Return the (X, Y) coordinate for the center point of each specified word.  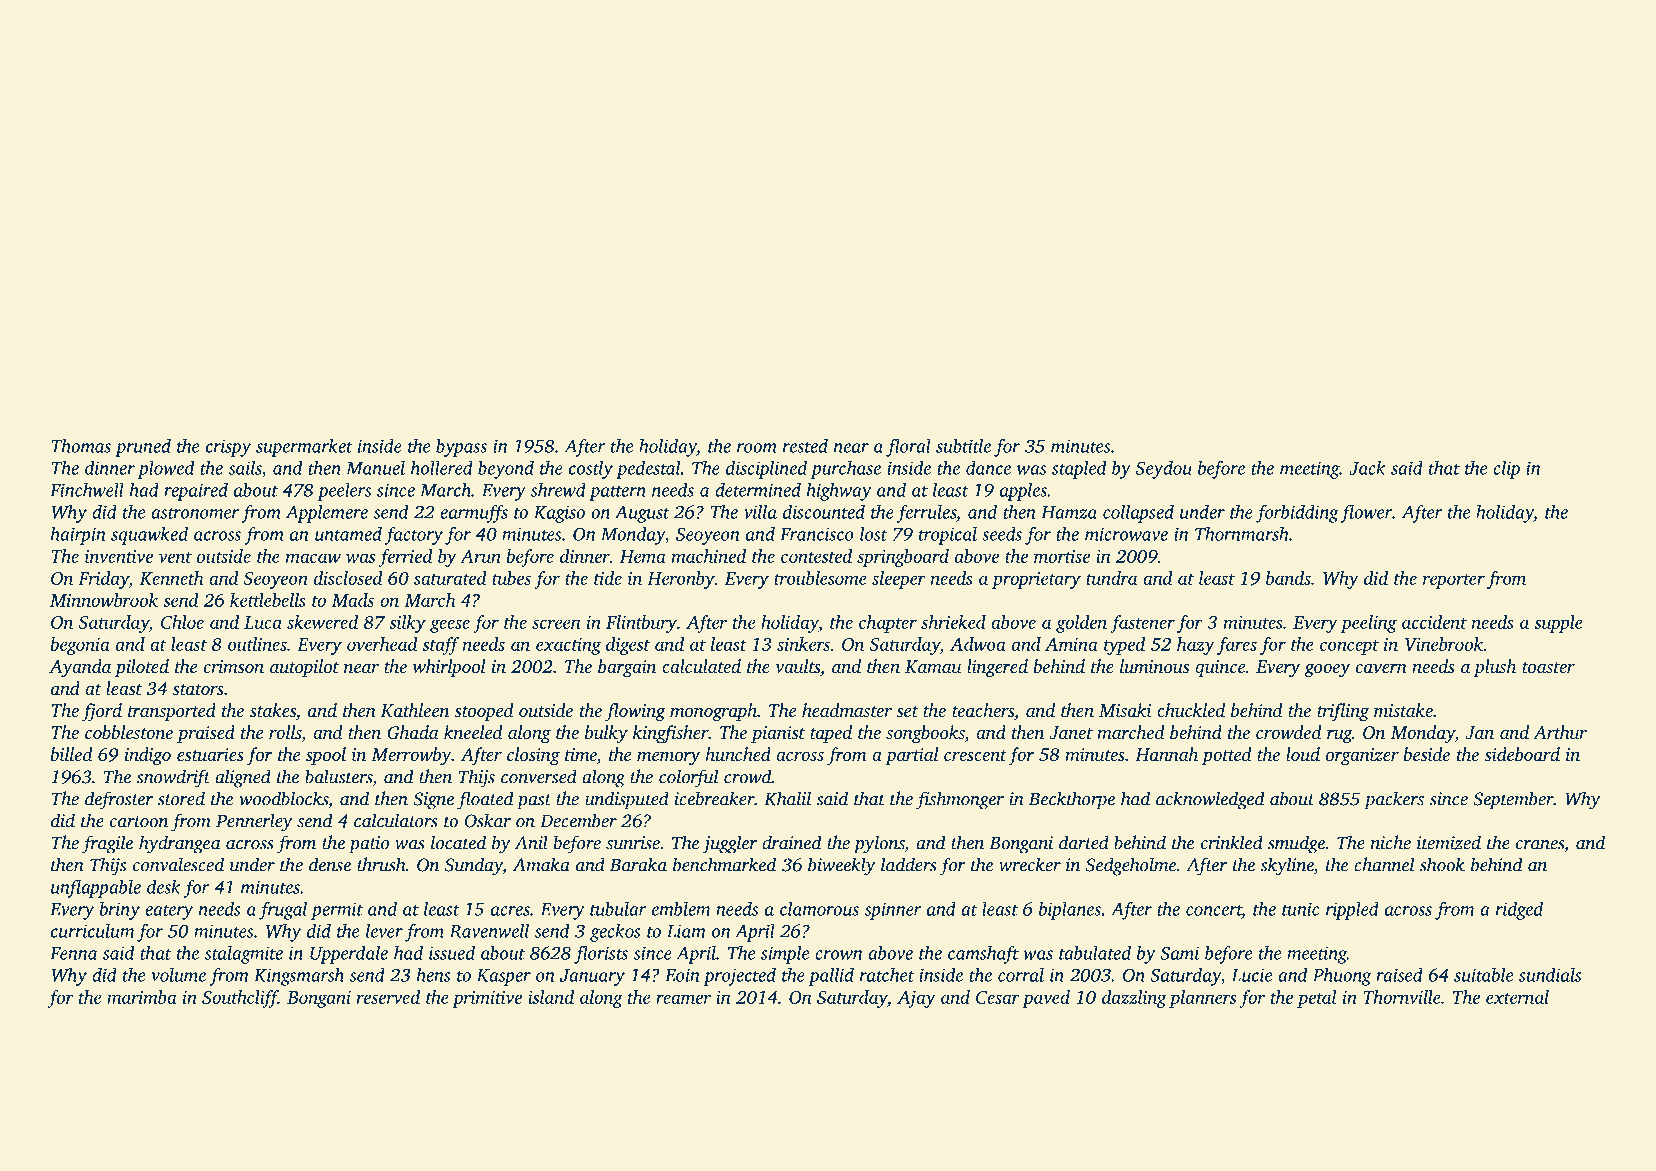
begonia (80, 646)
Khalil (787, 798)
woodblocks (283, 798)
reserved (388, 997)
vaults (797, 666)
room (757, 448)
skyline (1287, 866)
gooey (1327, 671)
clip (1506, 469)
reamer (683, 999)
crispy (228, 448)
